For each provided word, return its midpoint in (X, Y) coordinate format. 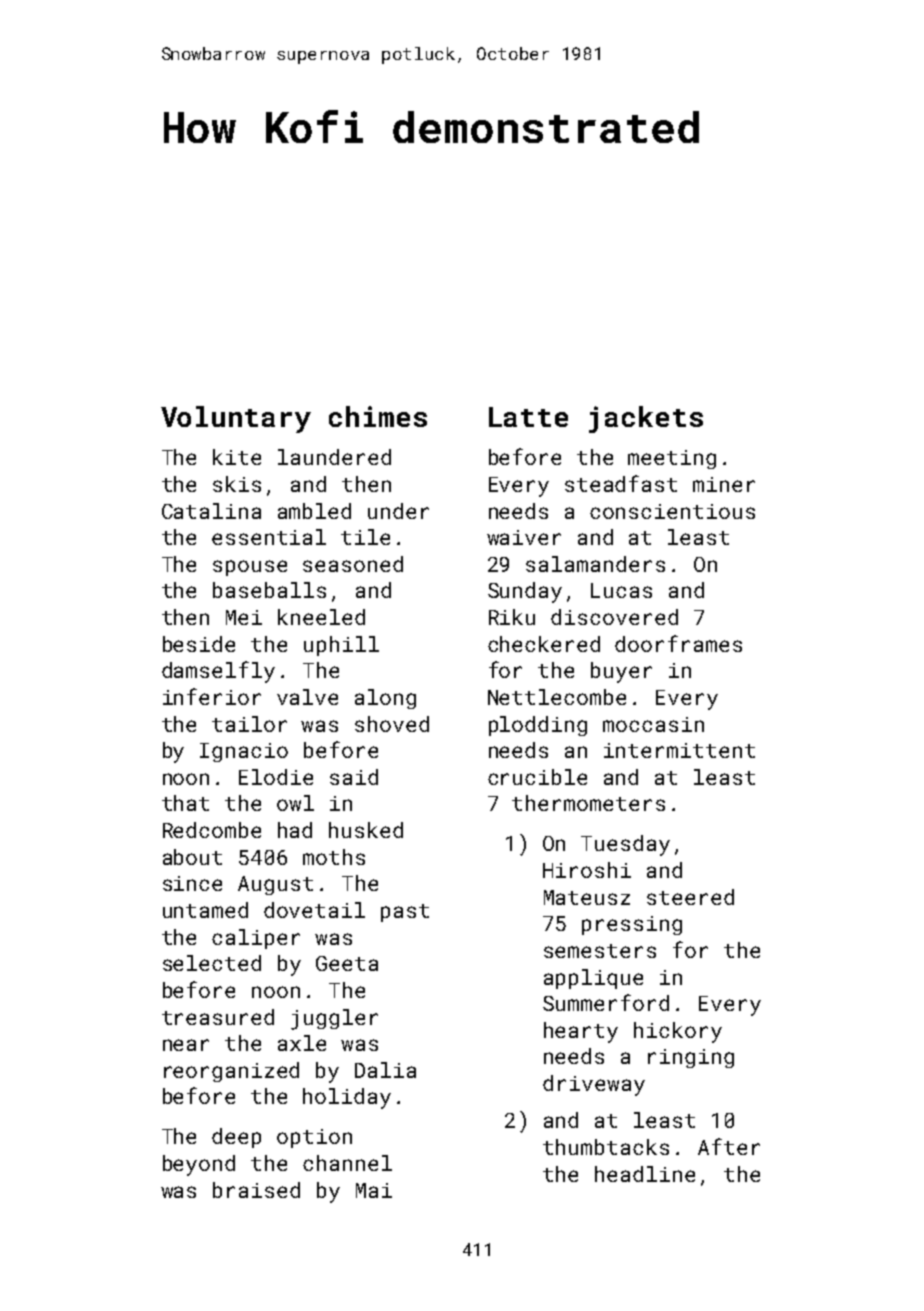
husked (366, 830)
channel (347, 1163)
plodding (538, 726)
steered (690, 897)
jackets (646, 419)
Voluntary (236, 419)
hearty (581, 1032)
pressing (632, 925)
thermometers (588, 803)
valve (307, 697)
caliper (256, 939)
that (185, 803)
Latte (528, 417)
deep (236, 1138)
